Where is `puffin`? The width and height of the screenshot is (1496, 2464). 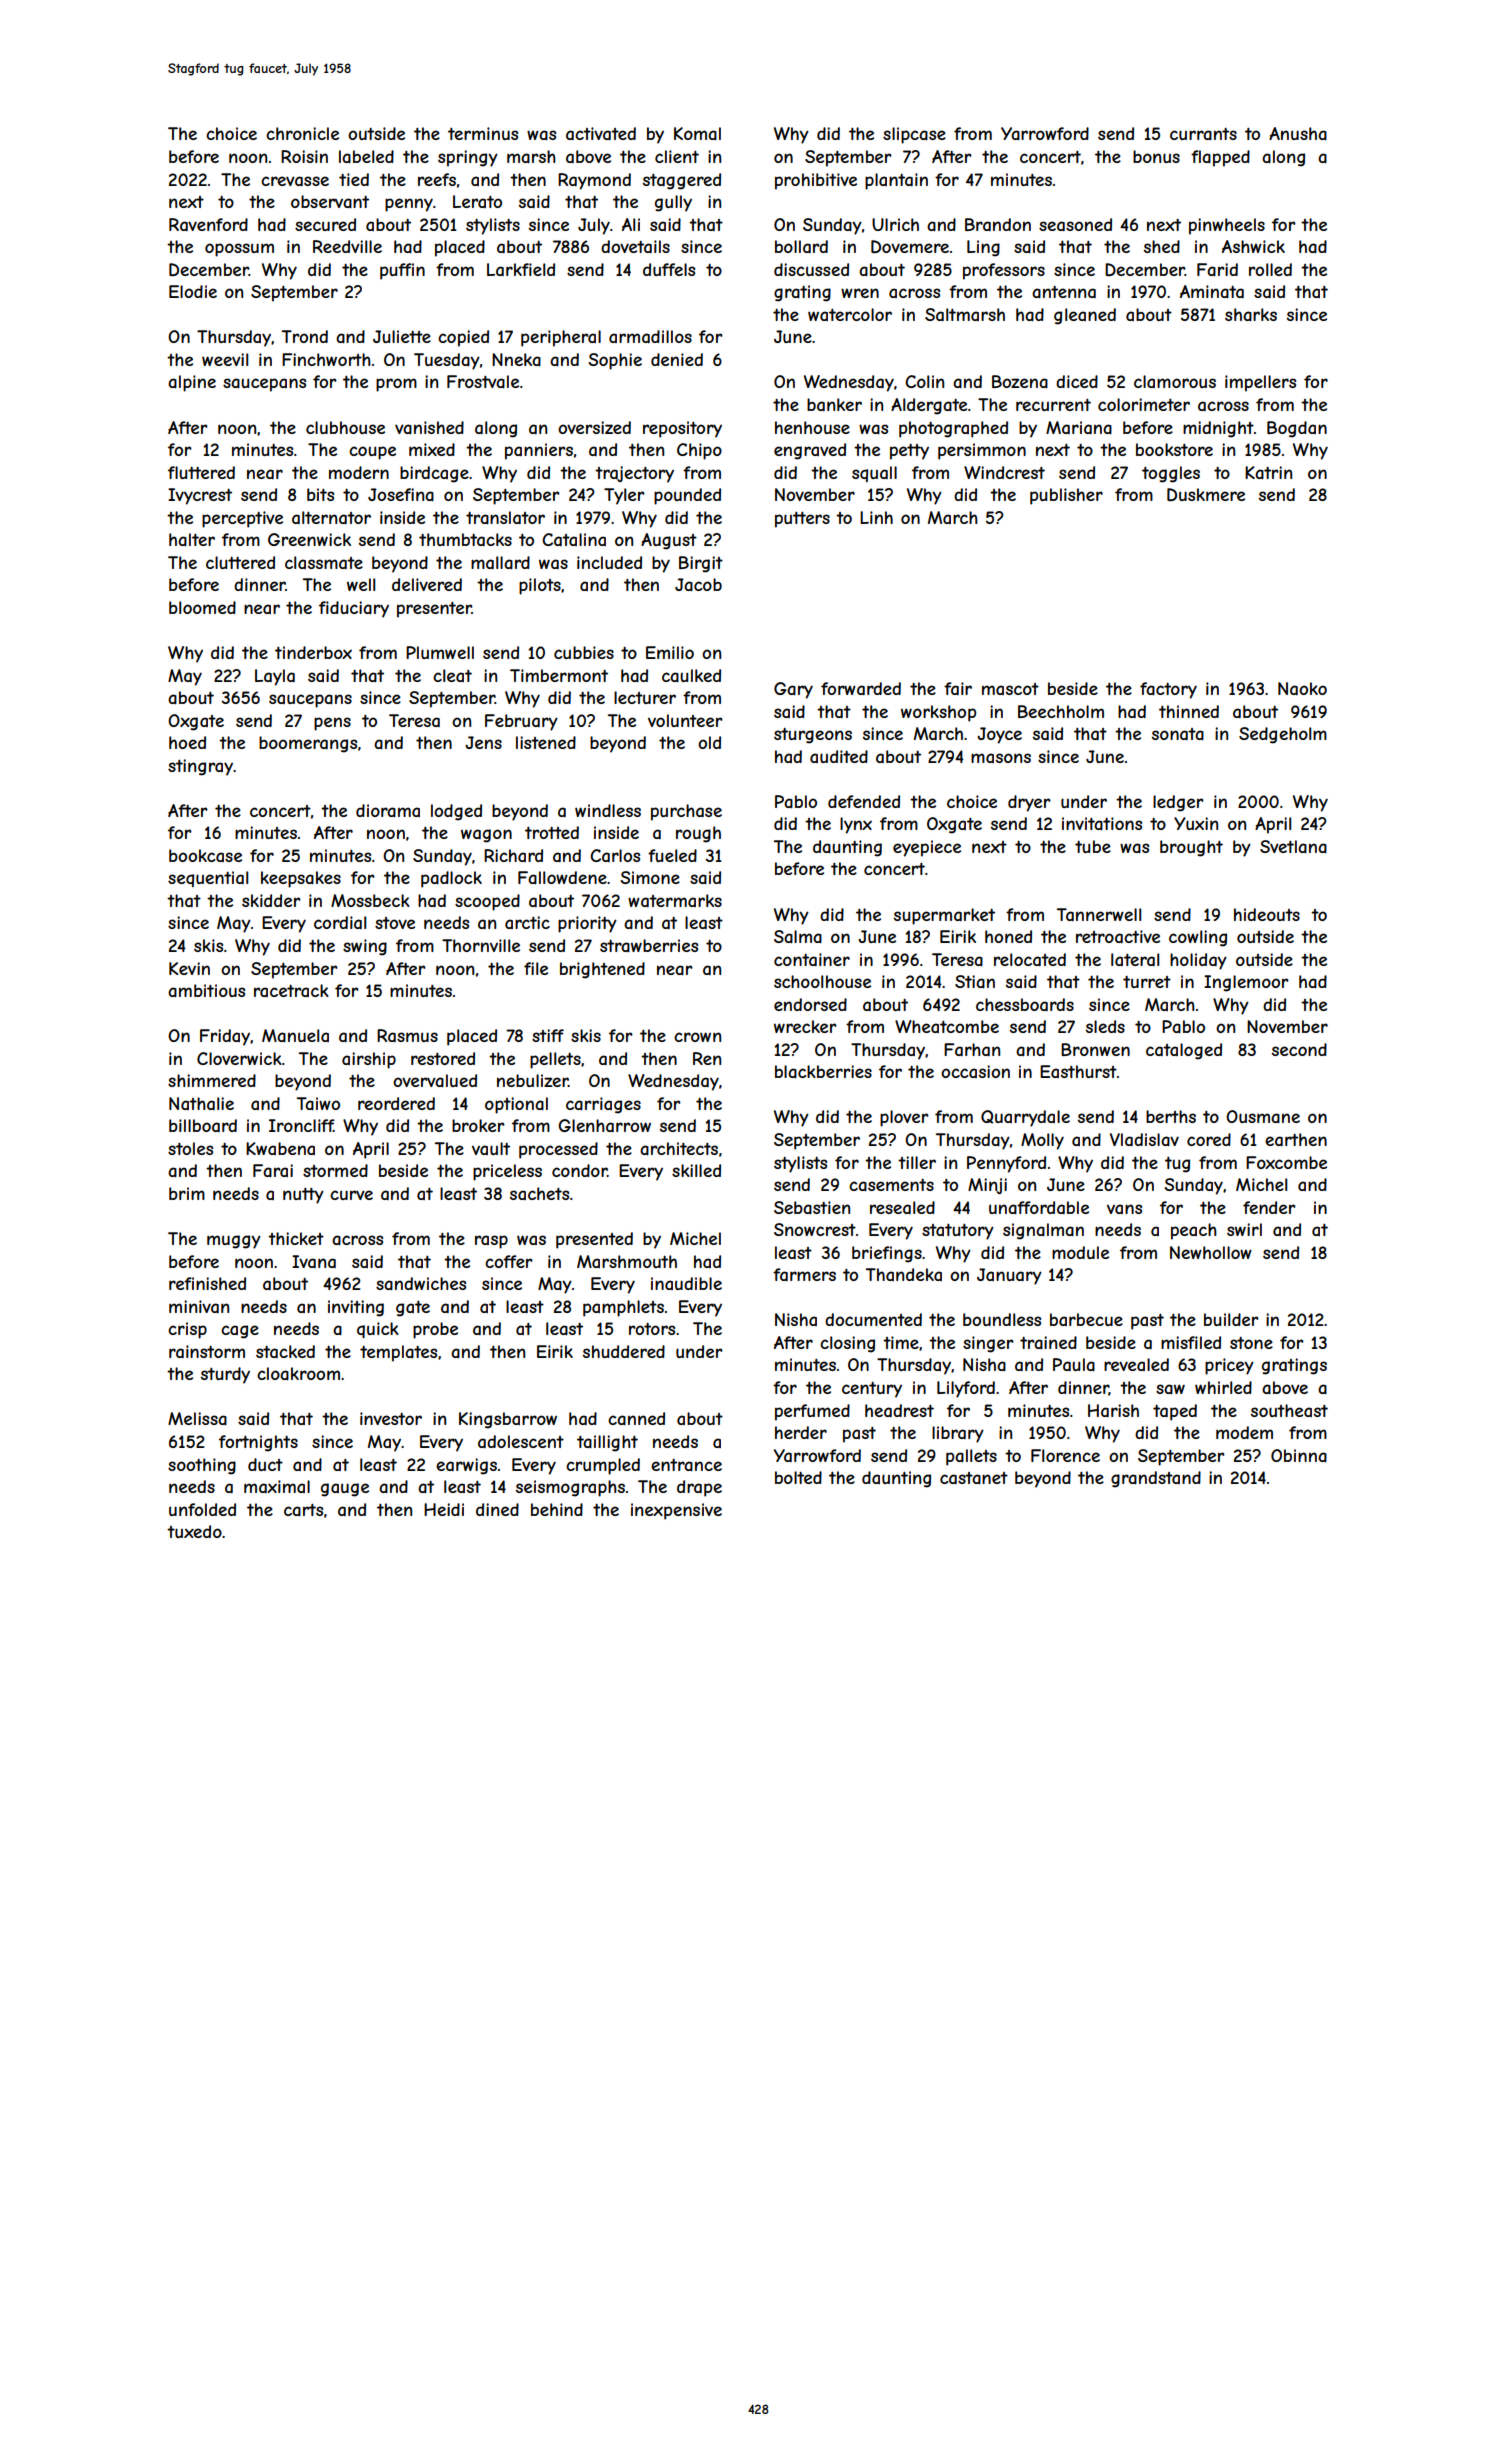
puffin is located at coordinates (402, 271).
